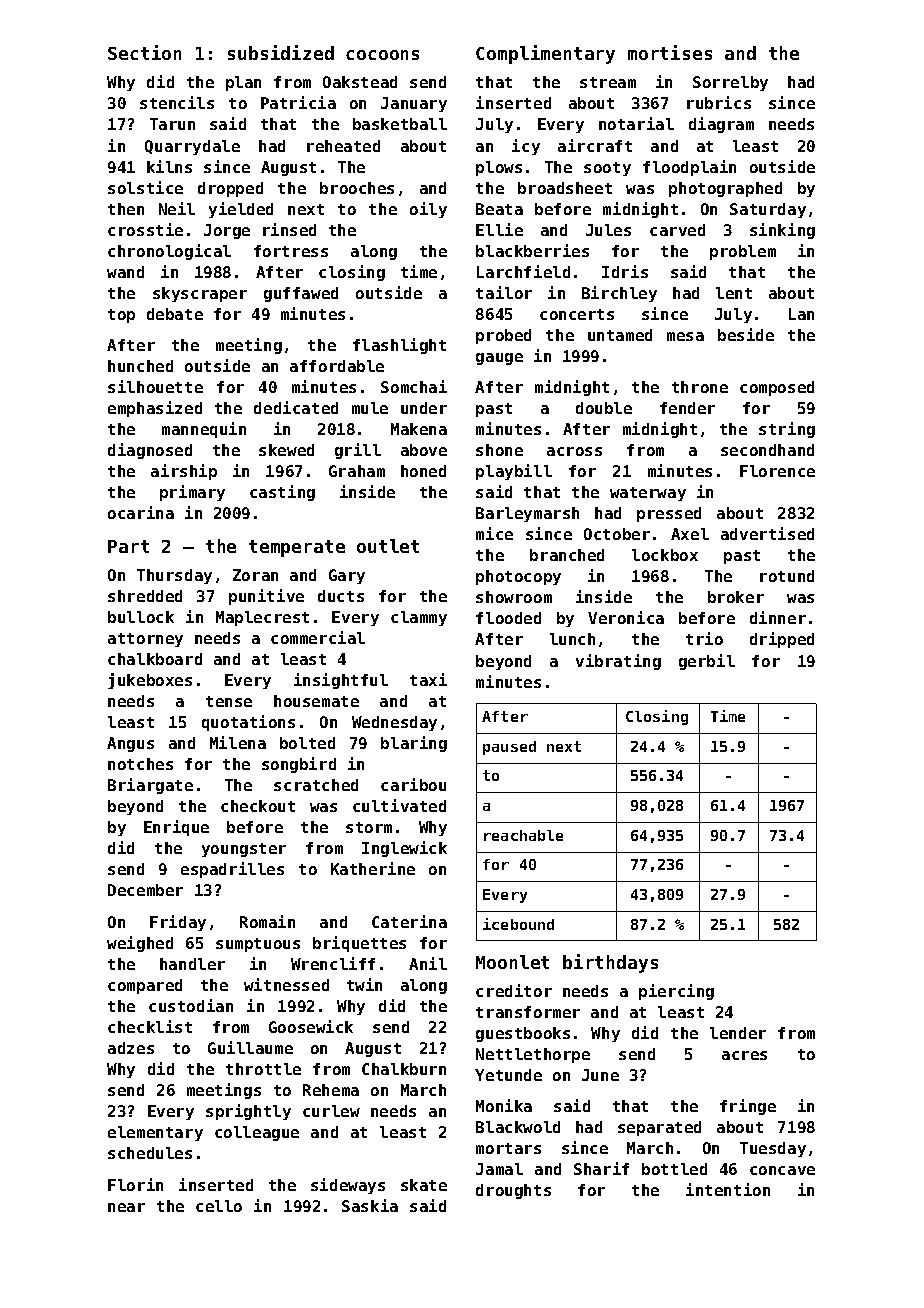  What do you see at coordinates (297, 548) in the screenshot?
I see `temperate` at bounding box center [297, 548].
